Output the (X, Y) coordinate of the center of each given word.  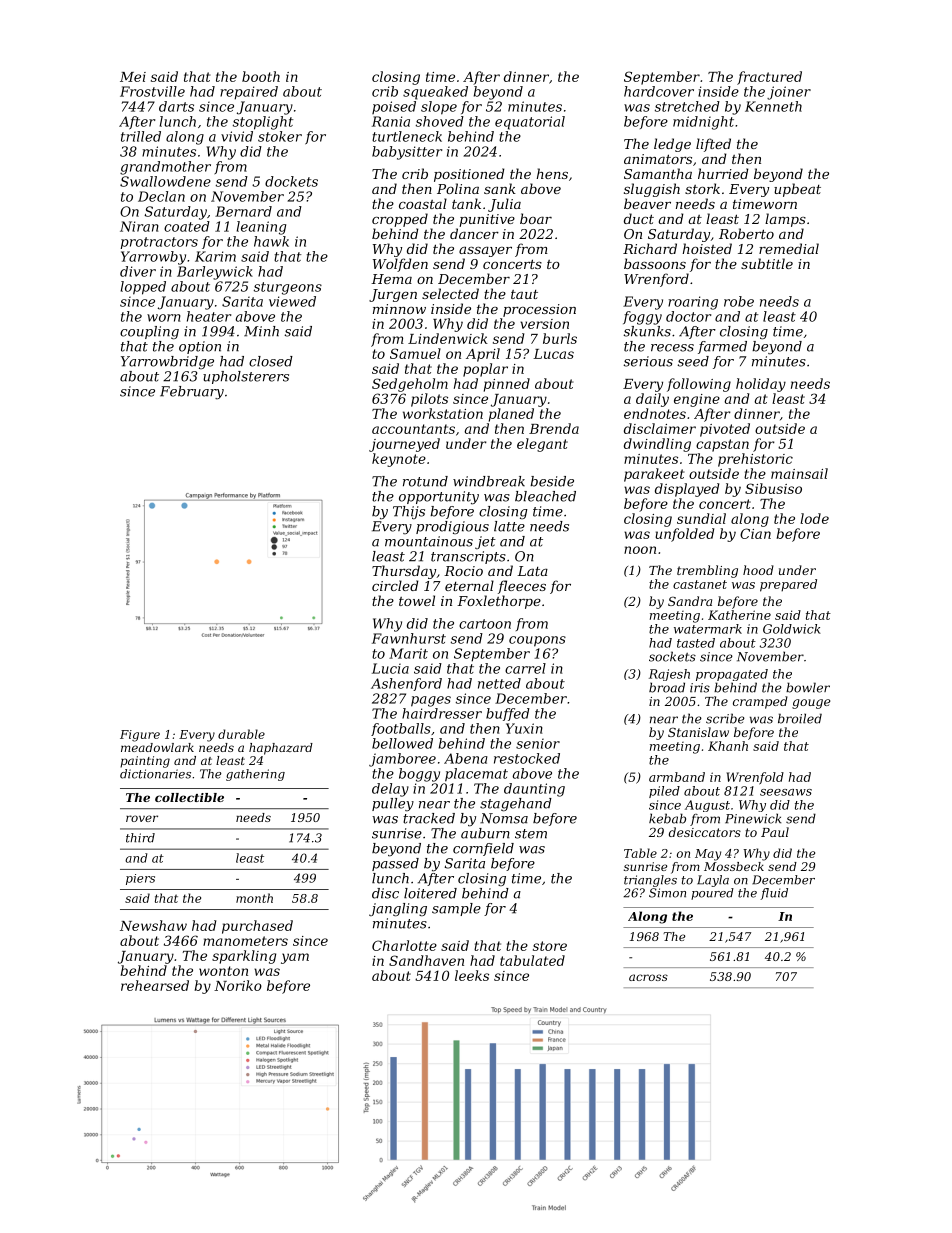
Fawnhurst (409, 638)
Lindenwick (448, 338)
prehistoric (755, 460)
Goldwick (792, 629)
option (200, 347)
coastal (423, 203)
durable (241, 734)
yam (295, 958)
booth (261, 76)
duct (639, 218)
